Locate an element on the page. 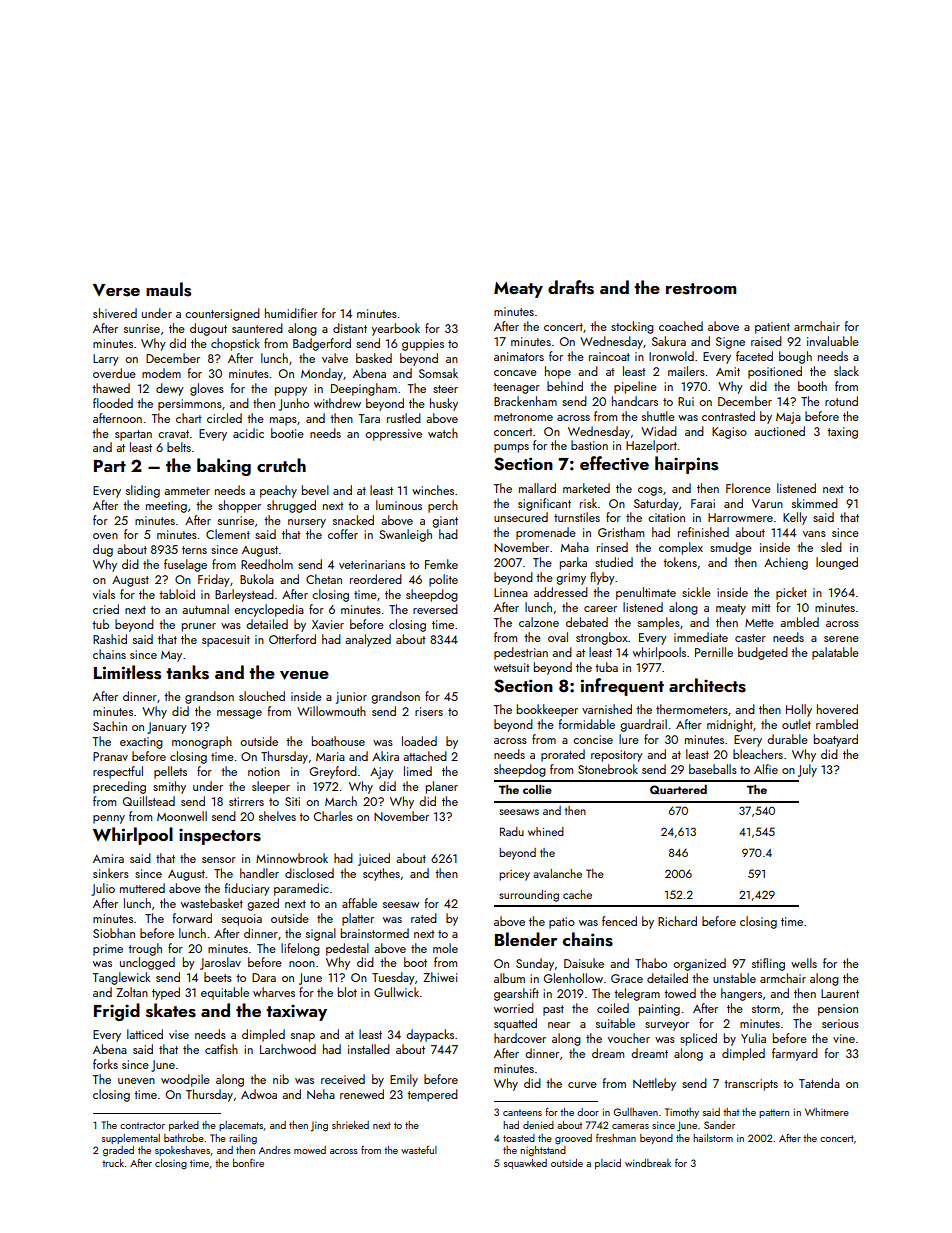  message is located at coordinates (239, 714).
